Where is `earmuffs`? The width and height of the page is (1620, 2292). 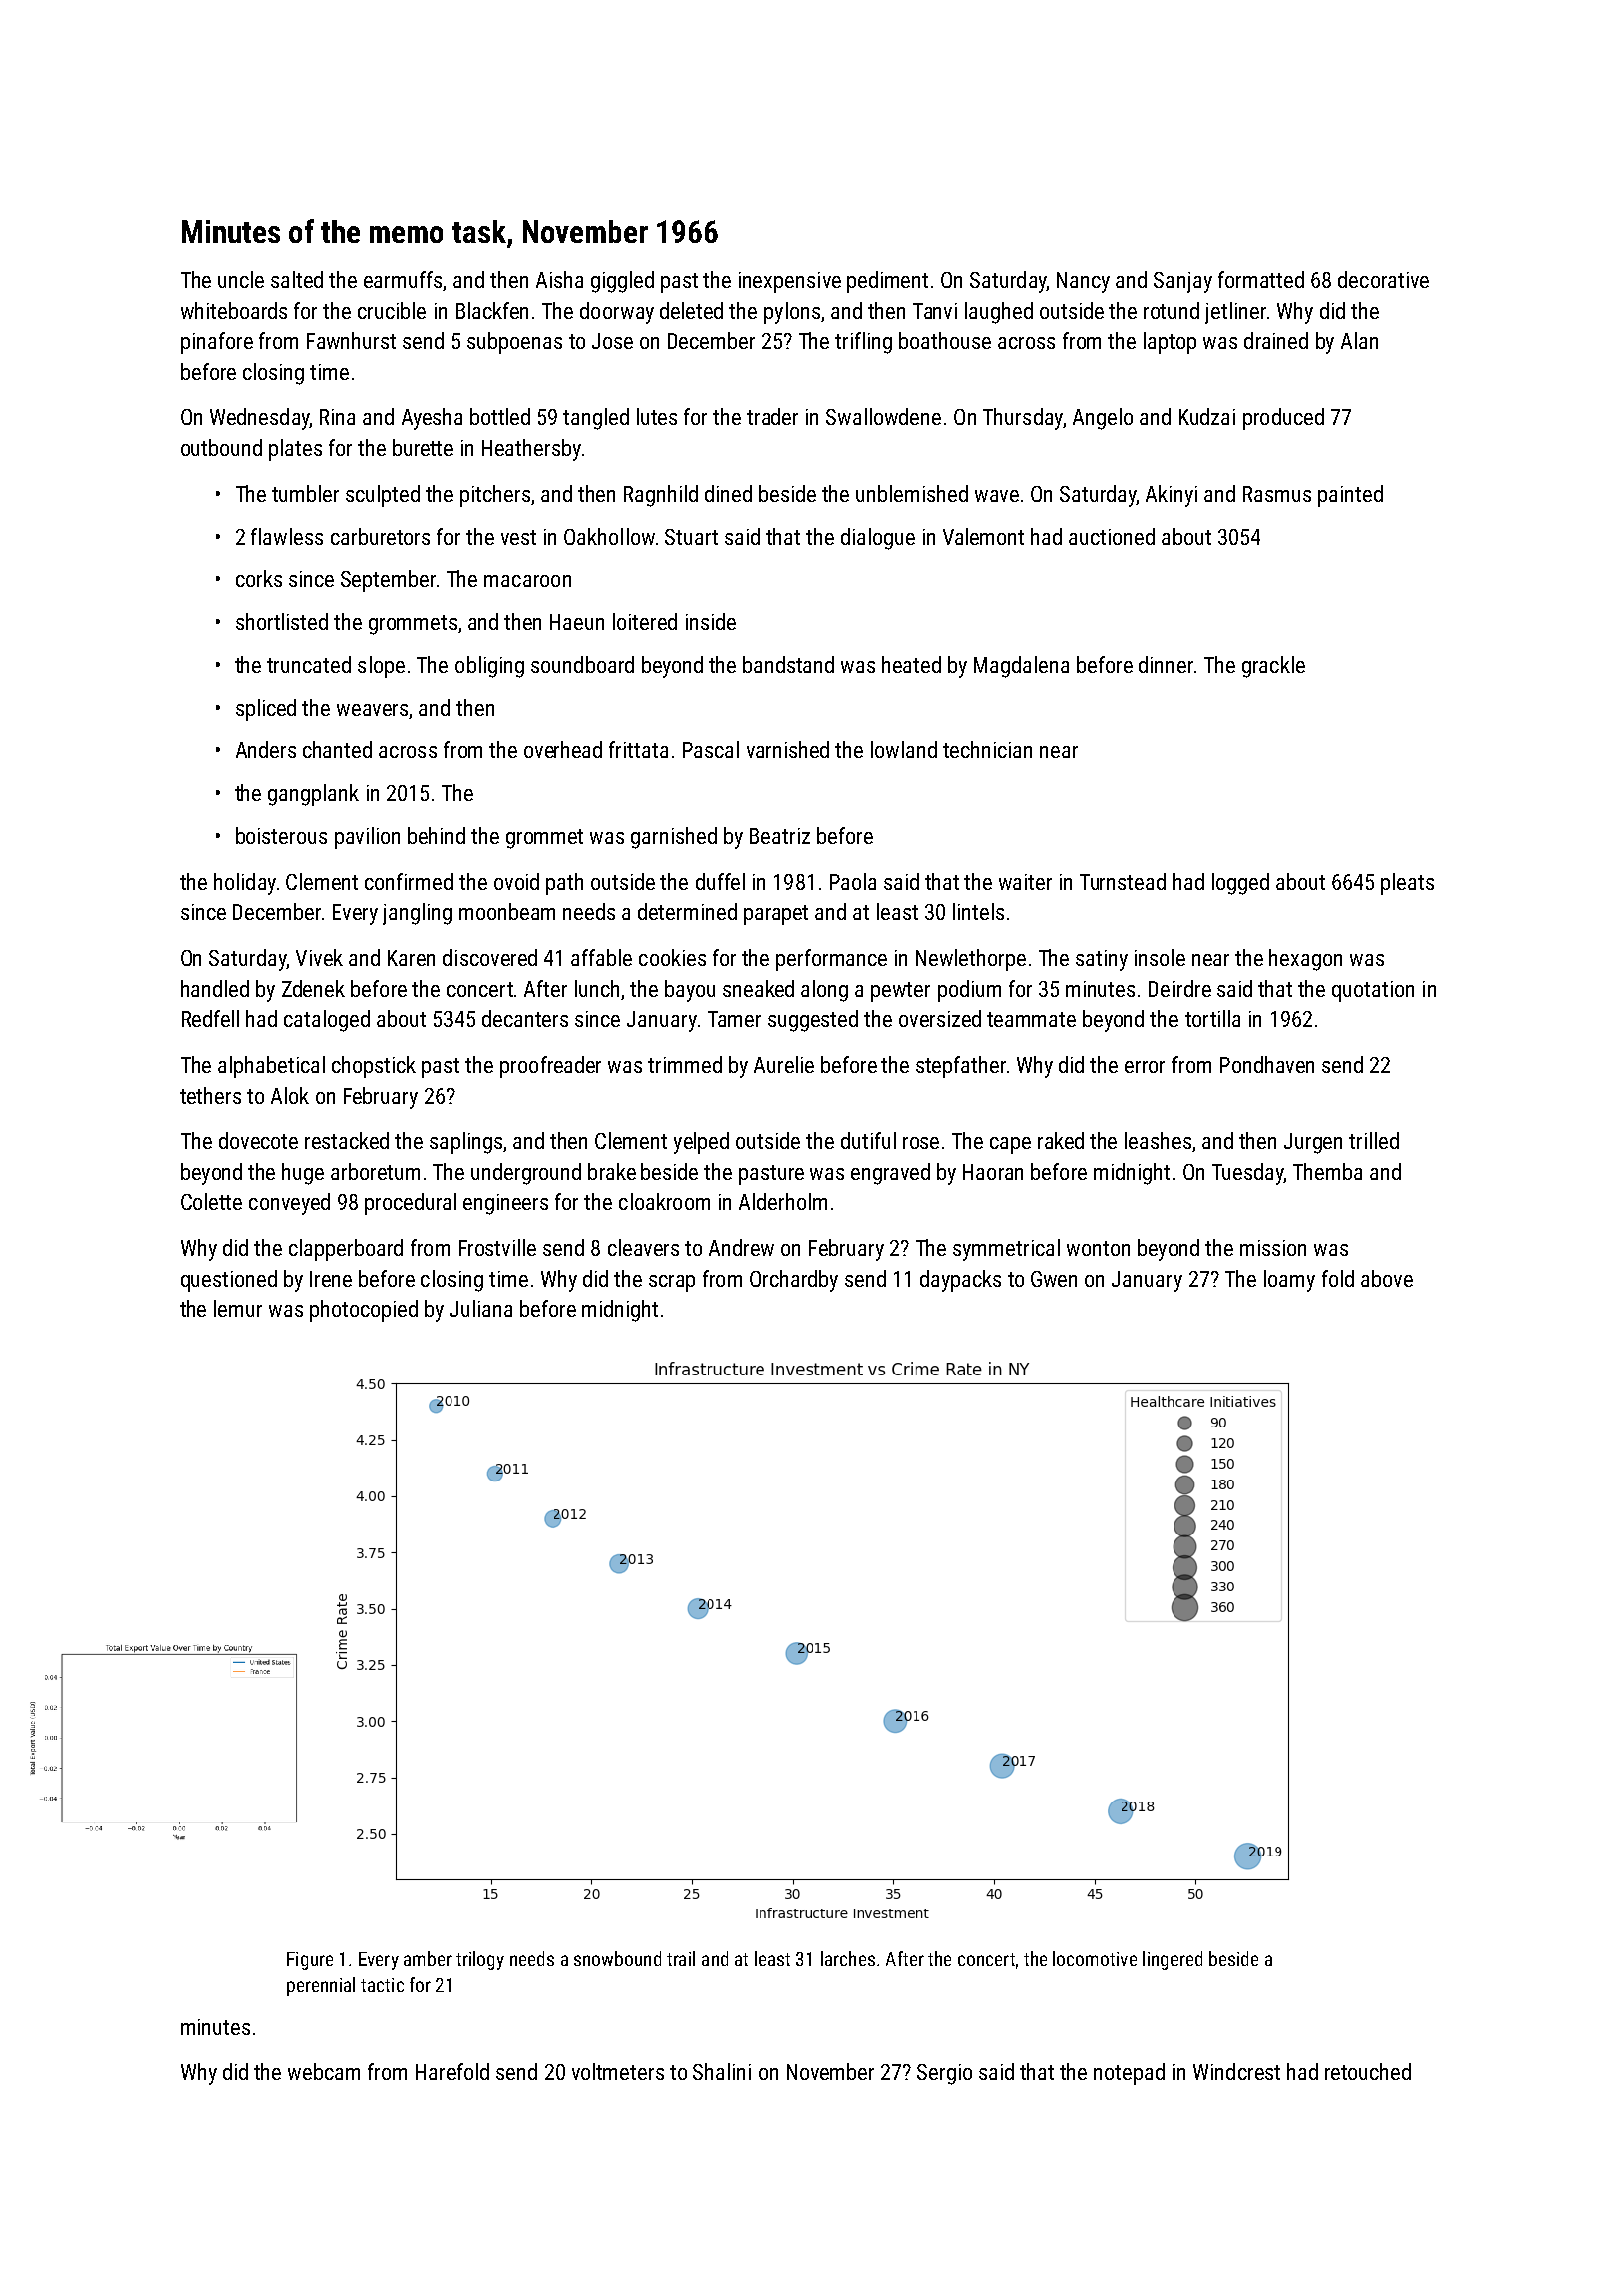 earmuffs is located at coordinates (403, 279).
